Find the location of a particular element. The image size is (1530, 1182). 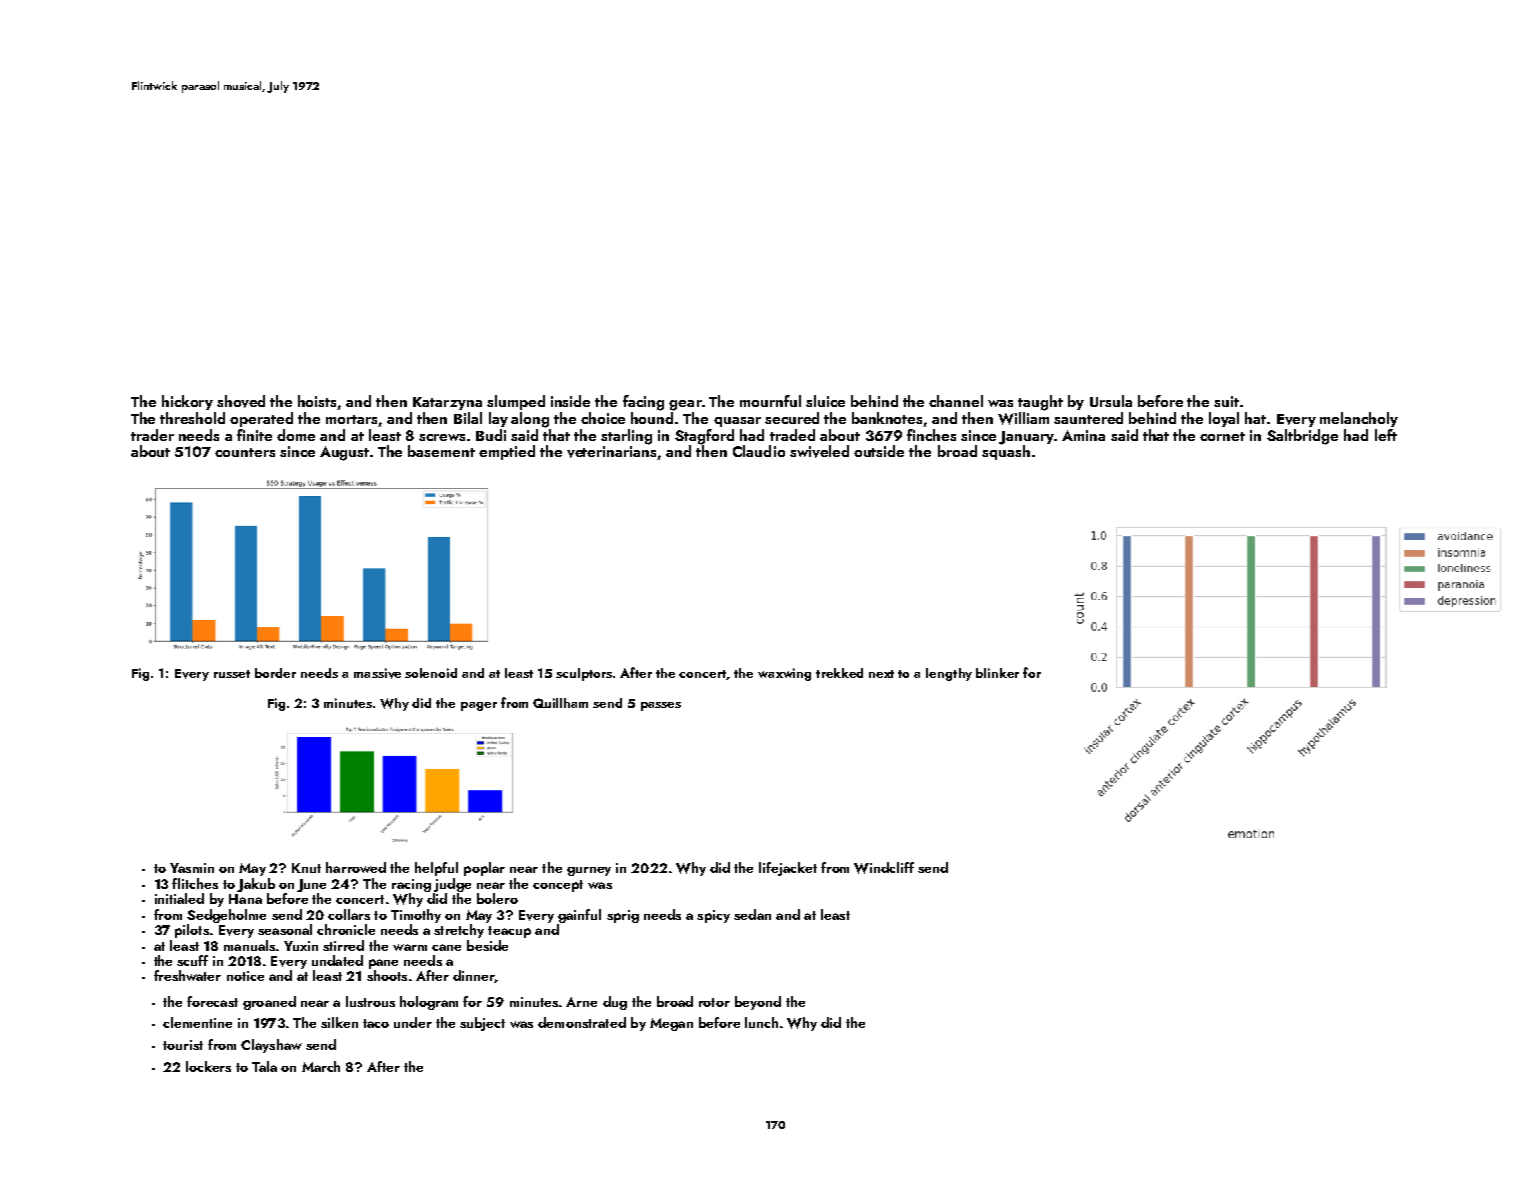

blinker is located at coordinates (997, 673).
